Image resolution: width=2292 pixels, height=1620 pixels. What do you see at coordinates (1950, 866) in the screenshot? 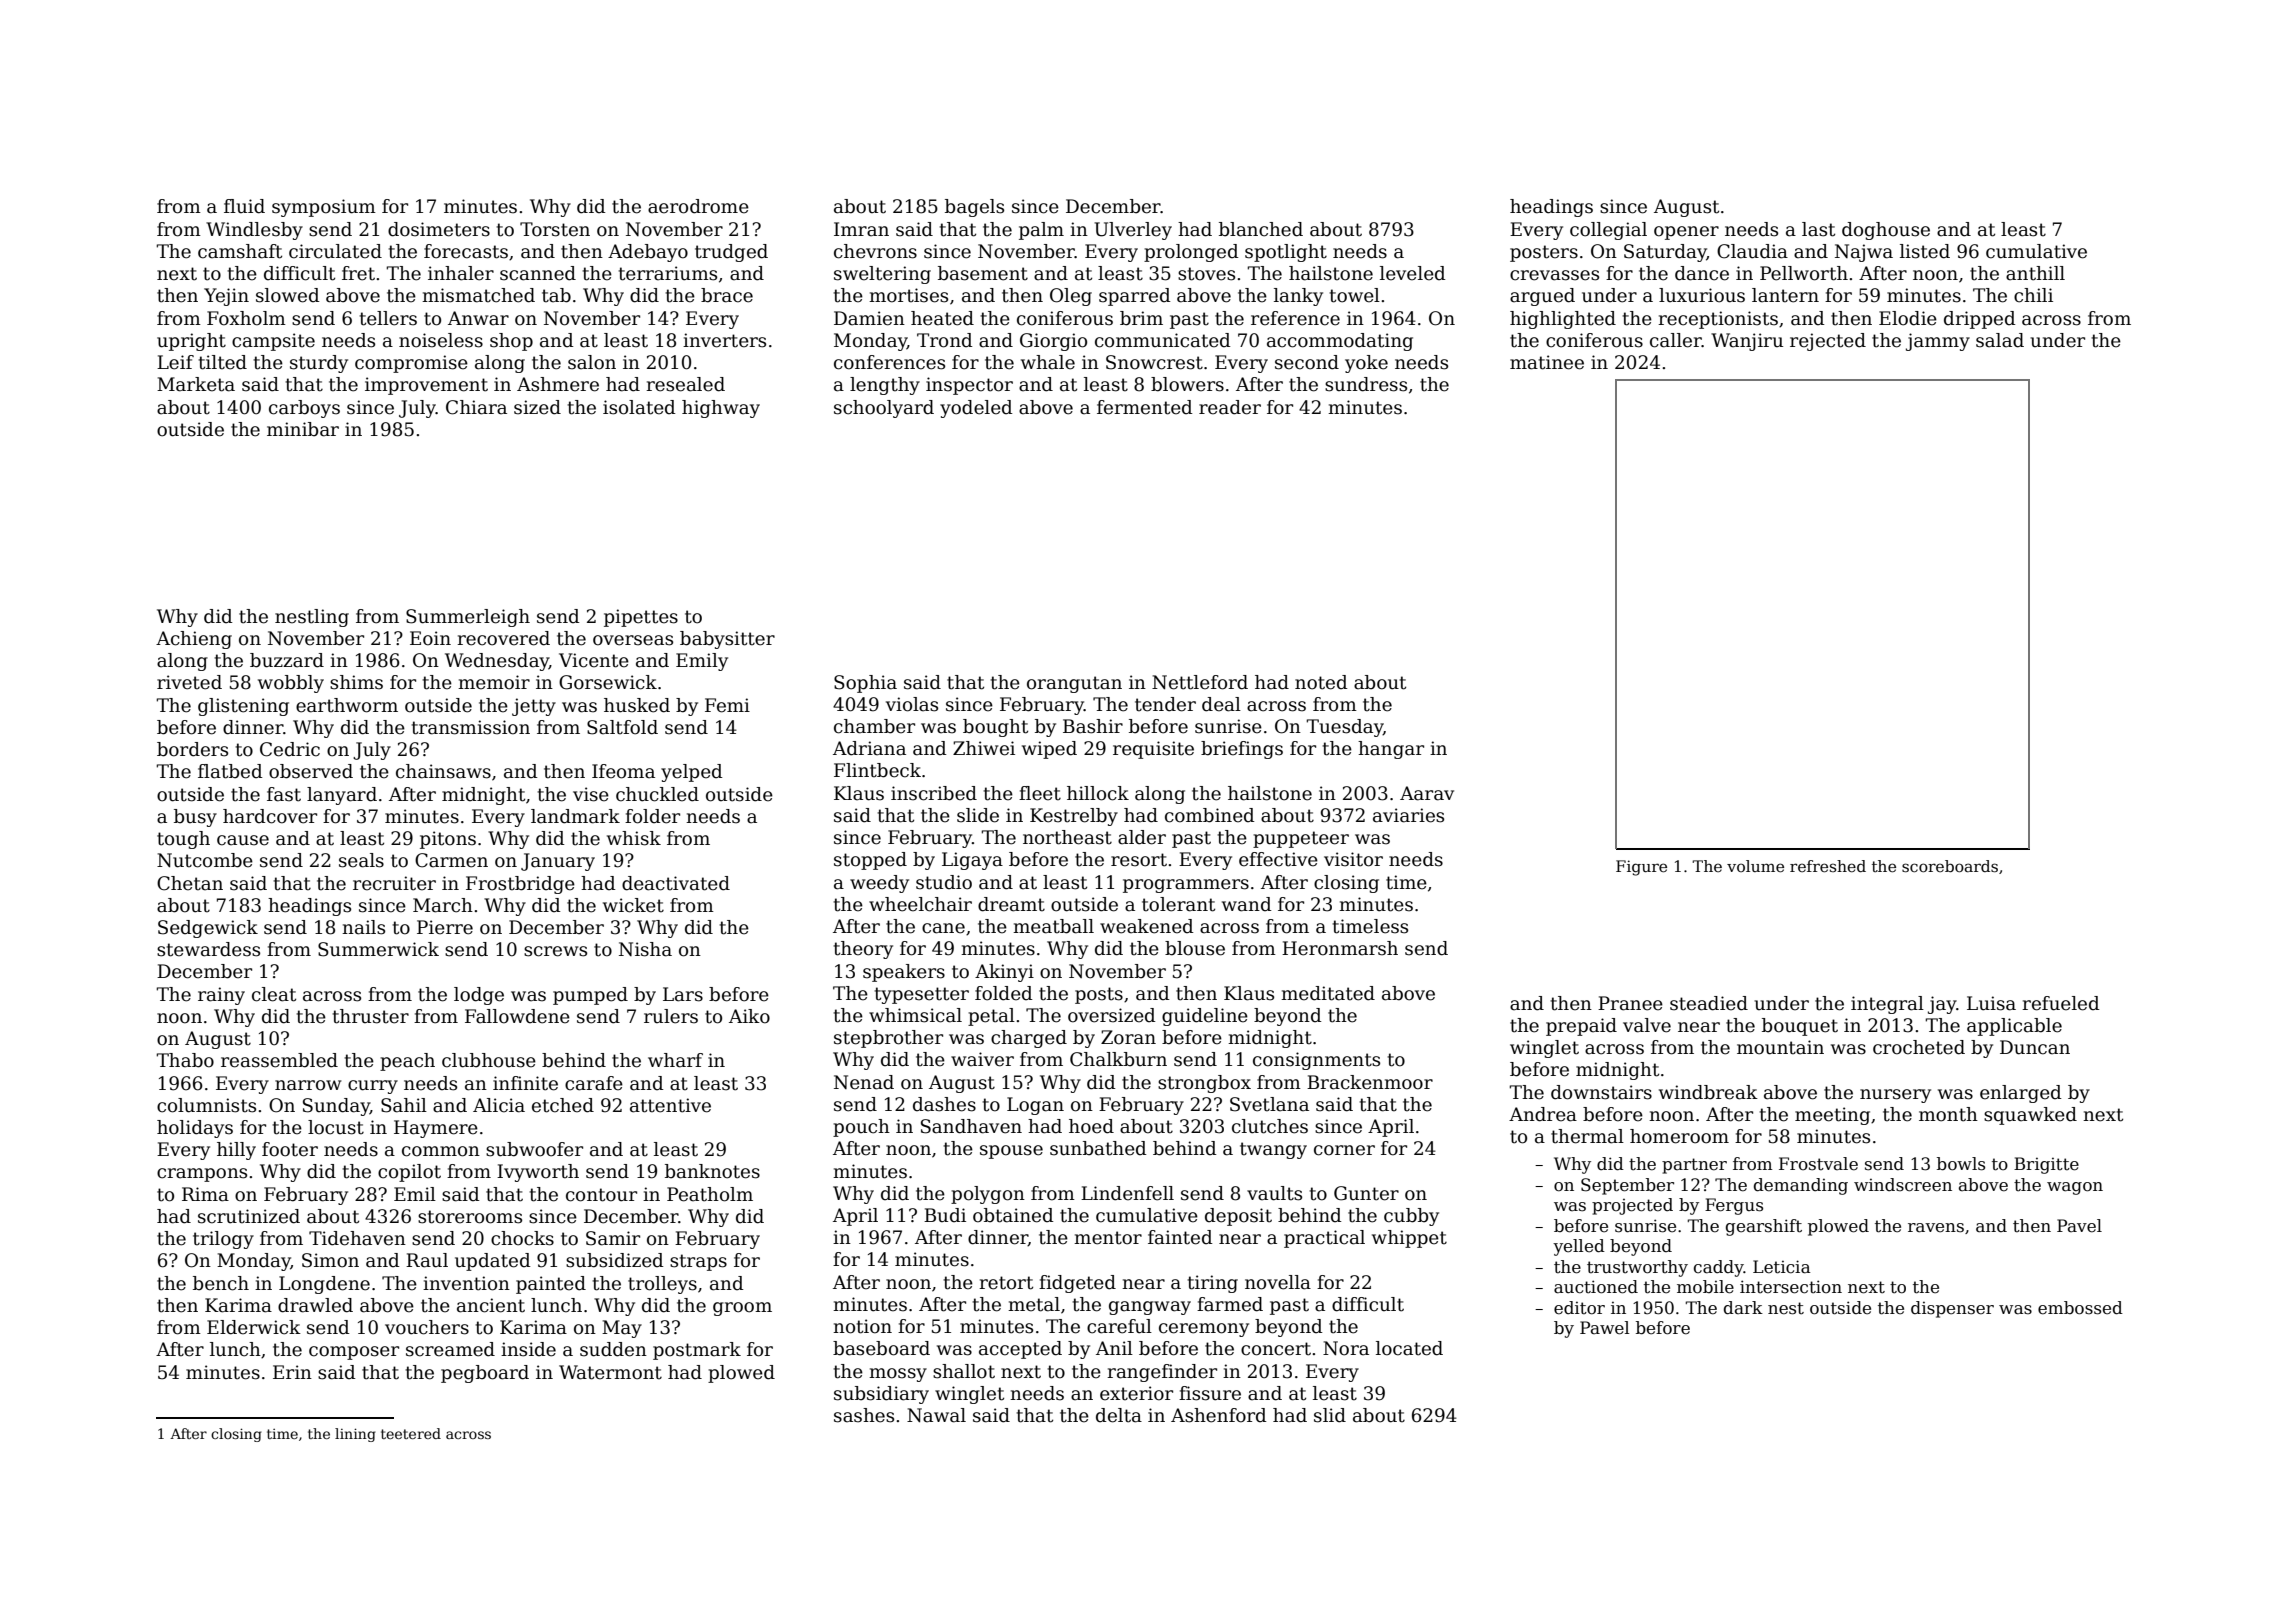
I see `scoreboards` at bounding box center [1950, 866].
